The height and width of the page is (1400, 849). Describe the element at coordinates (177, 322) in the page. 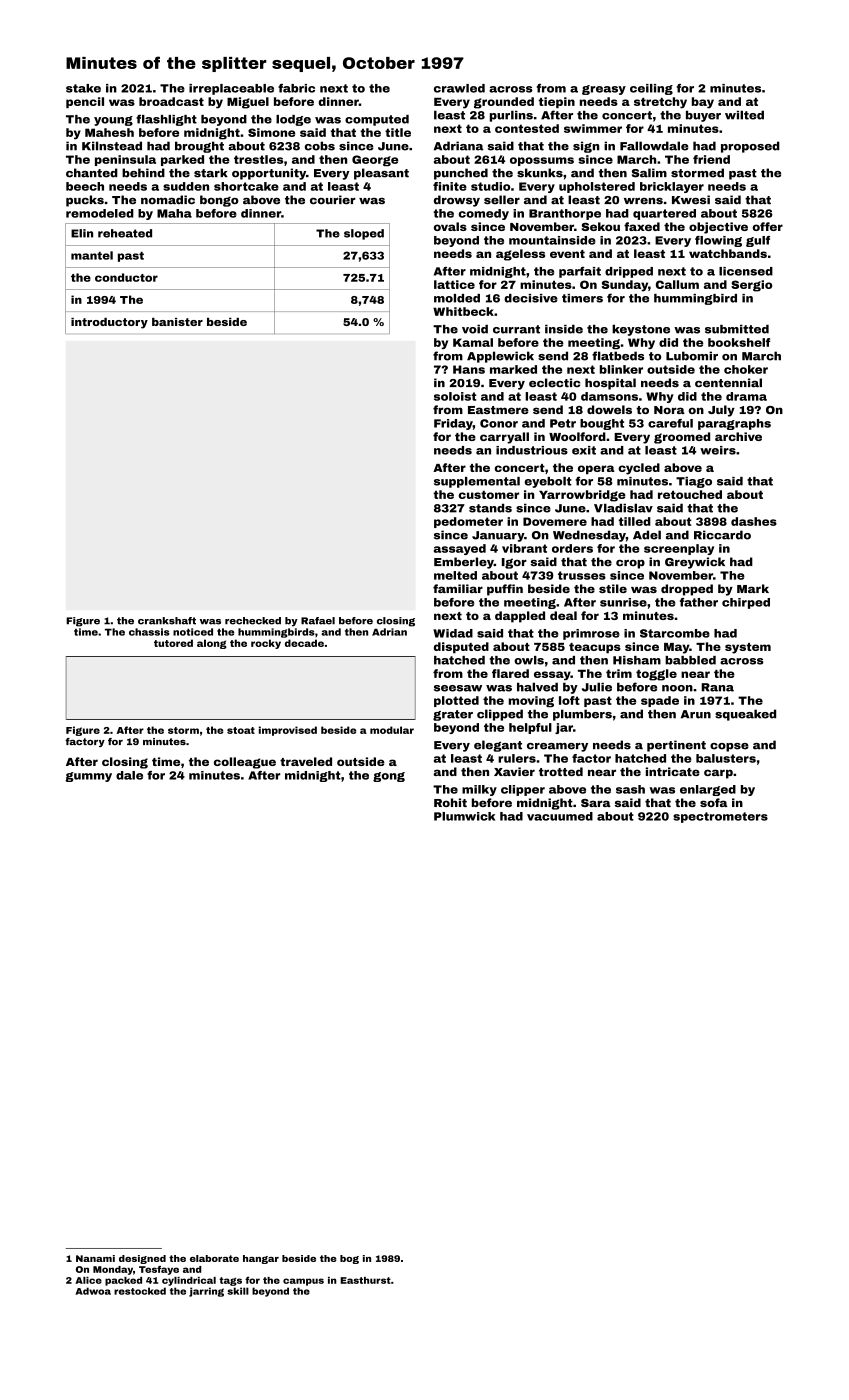

I see `banister` at that location.
